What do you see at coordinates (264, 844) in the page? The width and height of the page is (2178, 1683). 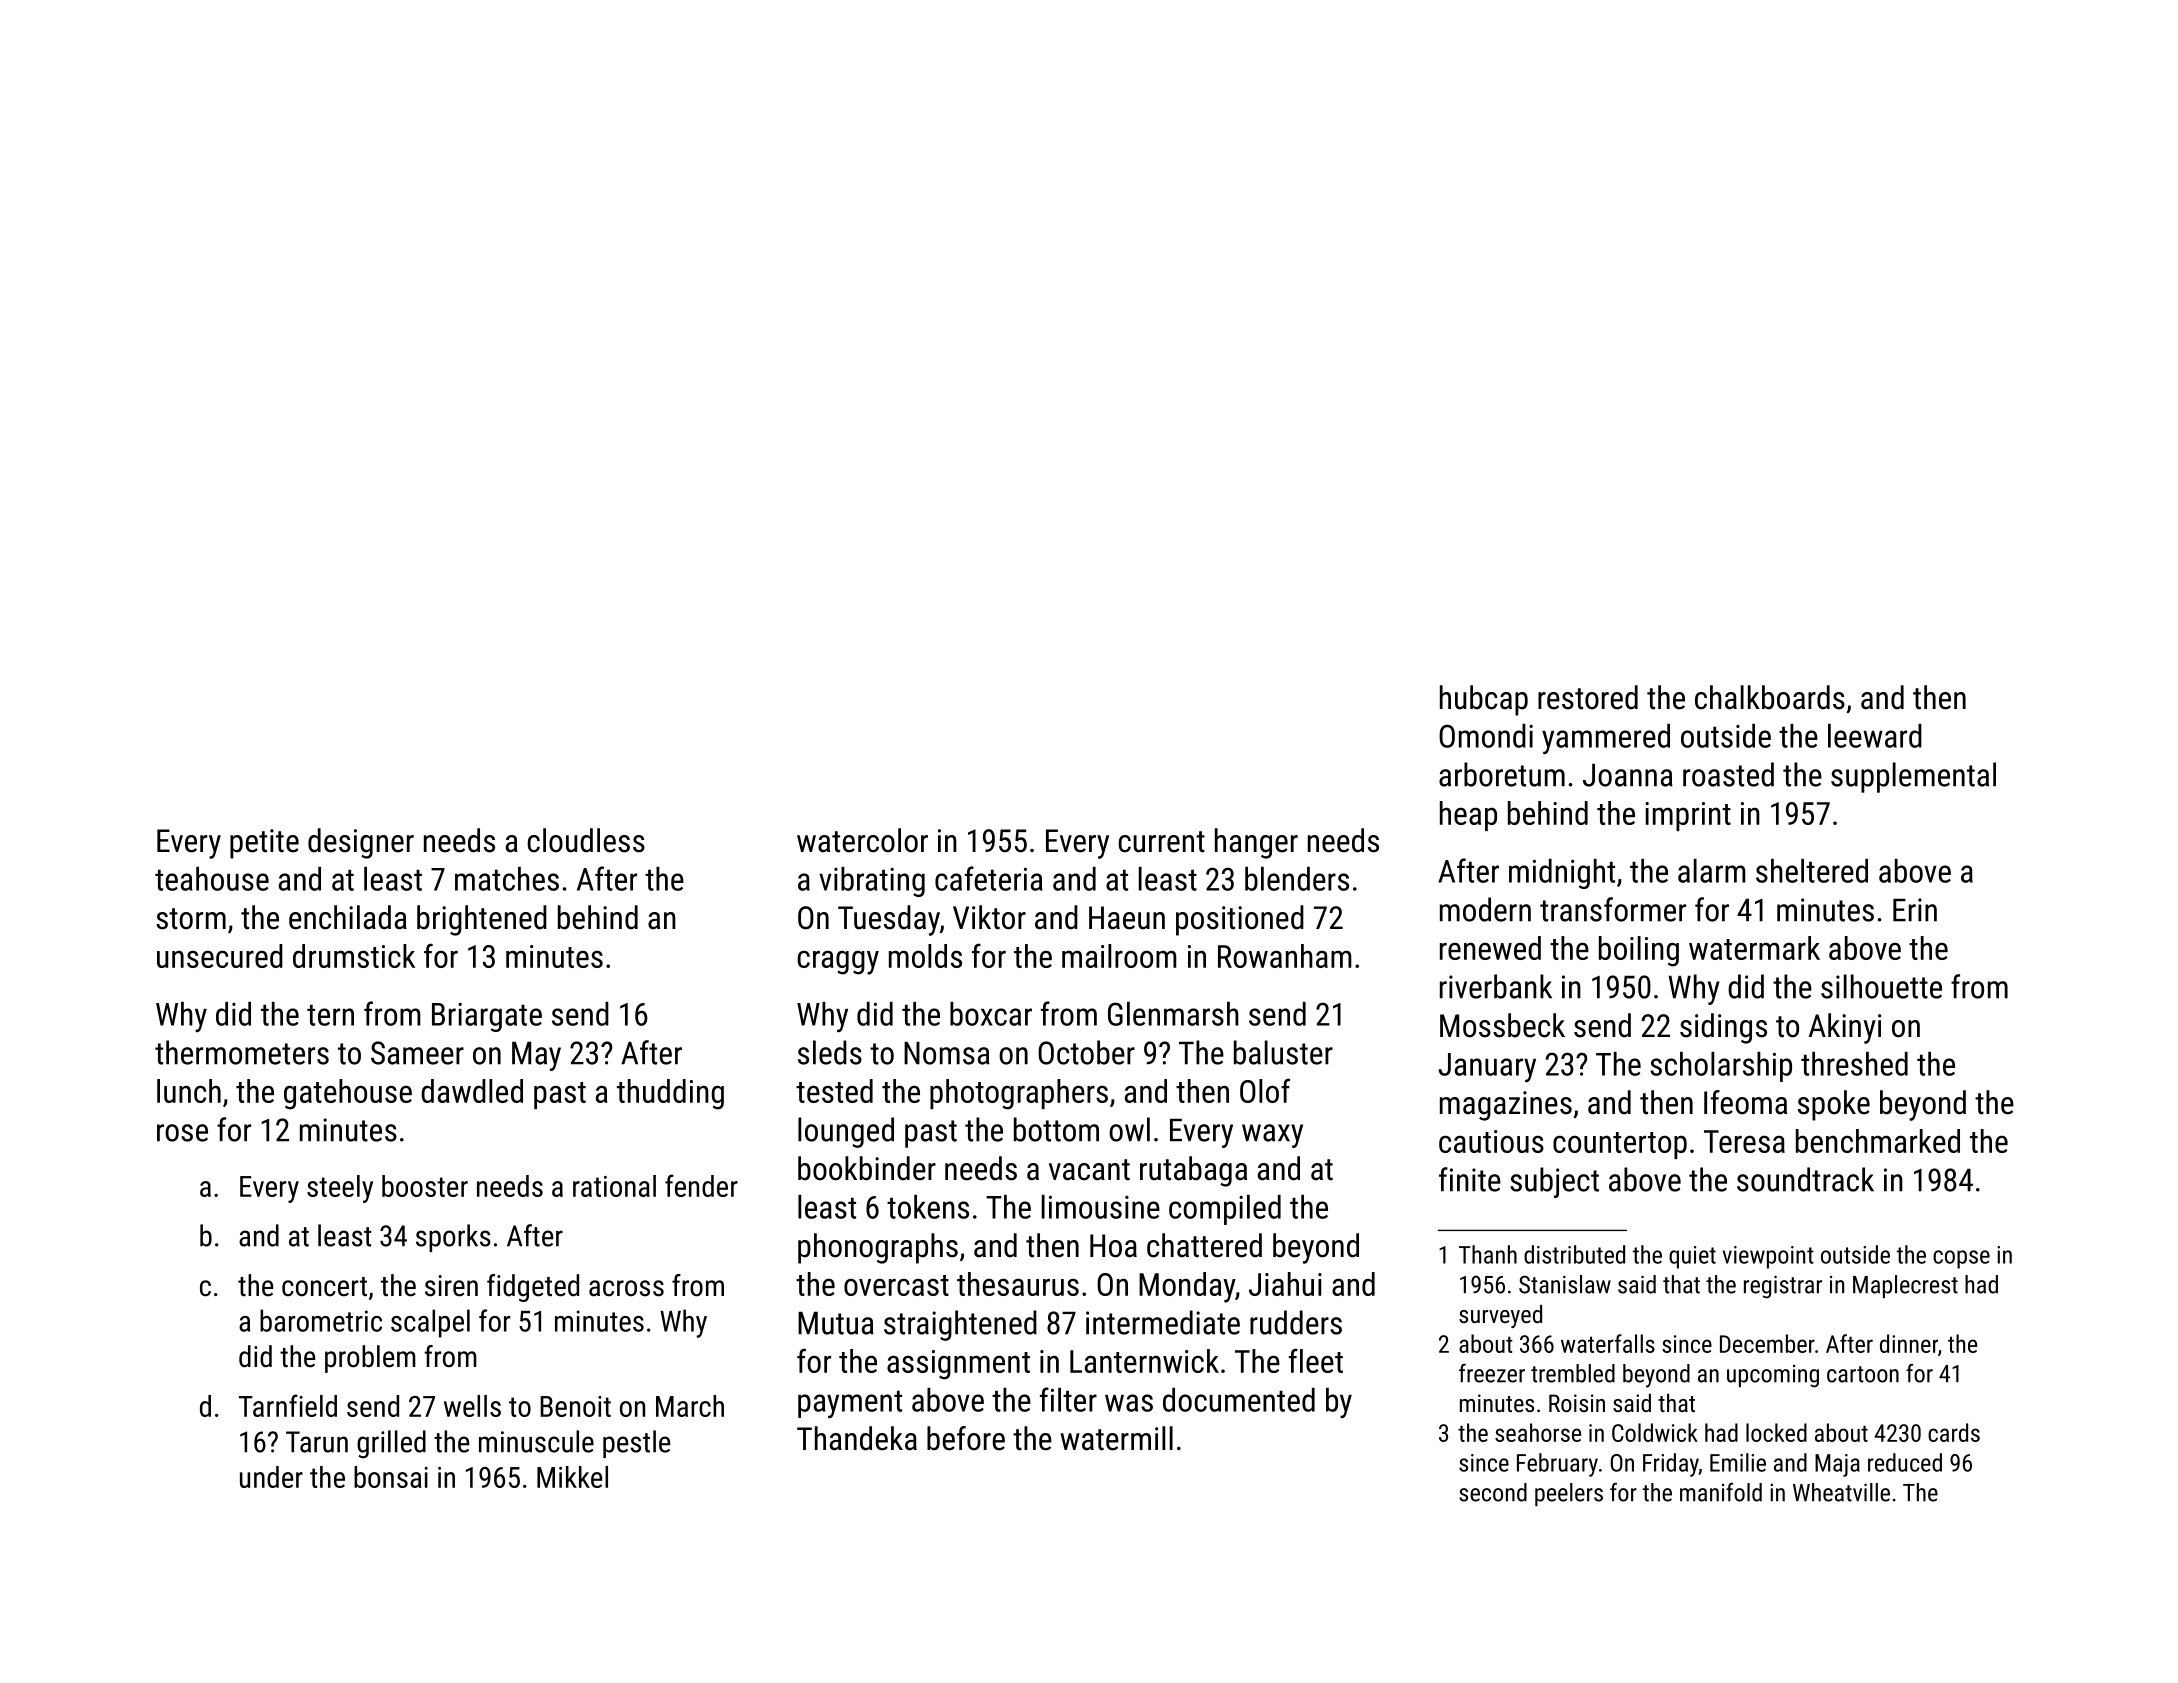 I see `petite` at bounding box center [264, 844].
